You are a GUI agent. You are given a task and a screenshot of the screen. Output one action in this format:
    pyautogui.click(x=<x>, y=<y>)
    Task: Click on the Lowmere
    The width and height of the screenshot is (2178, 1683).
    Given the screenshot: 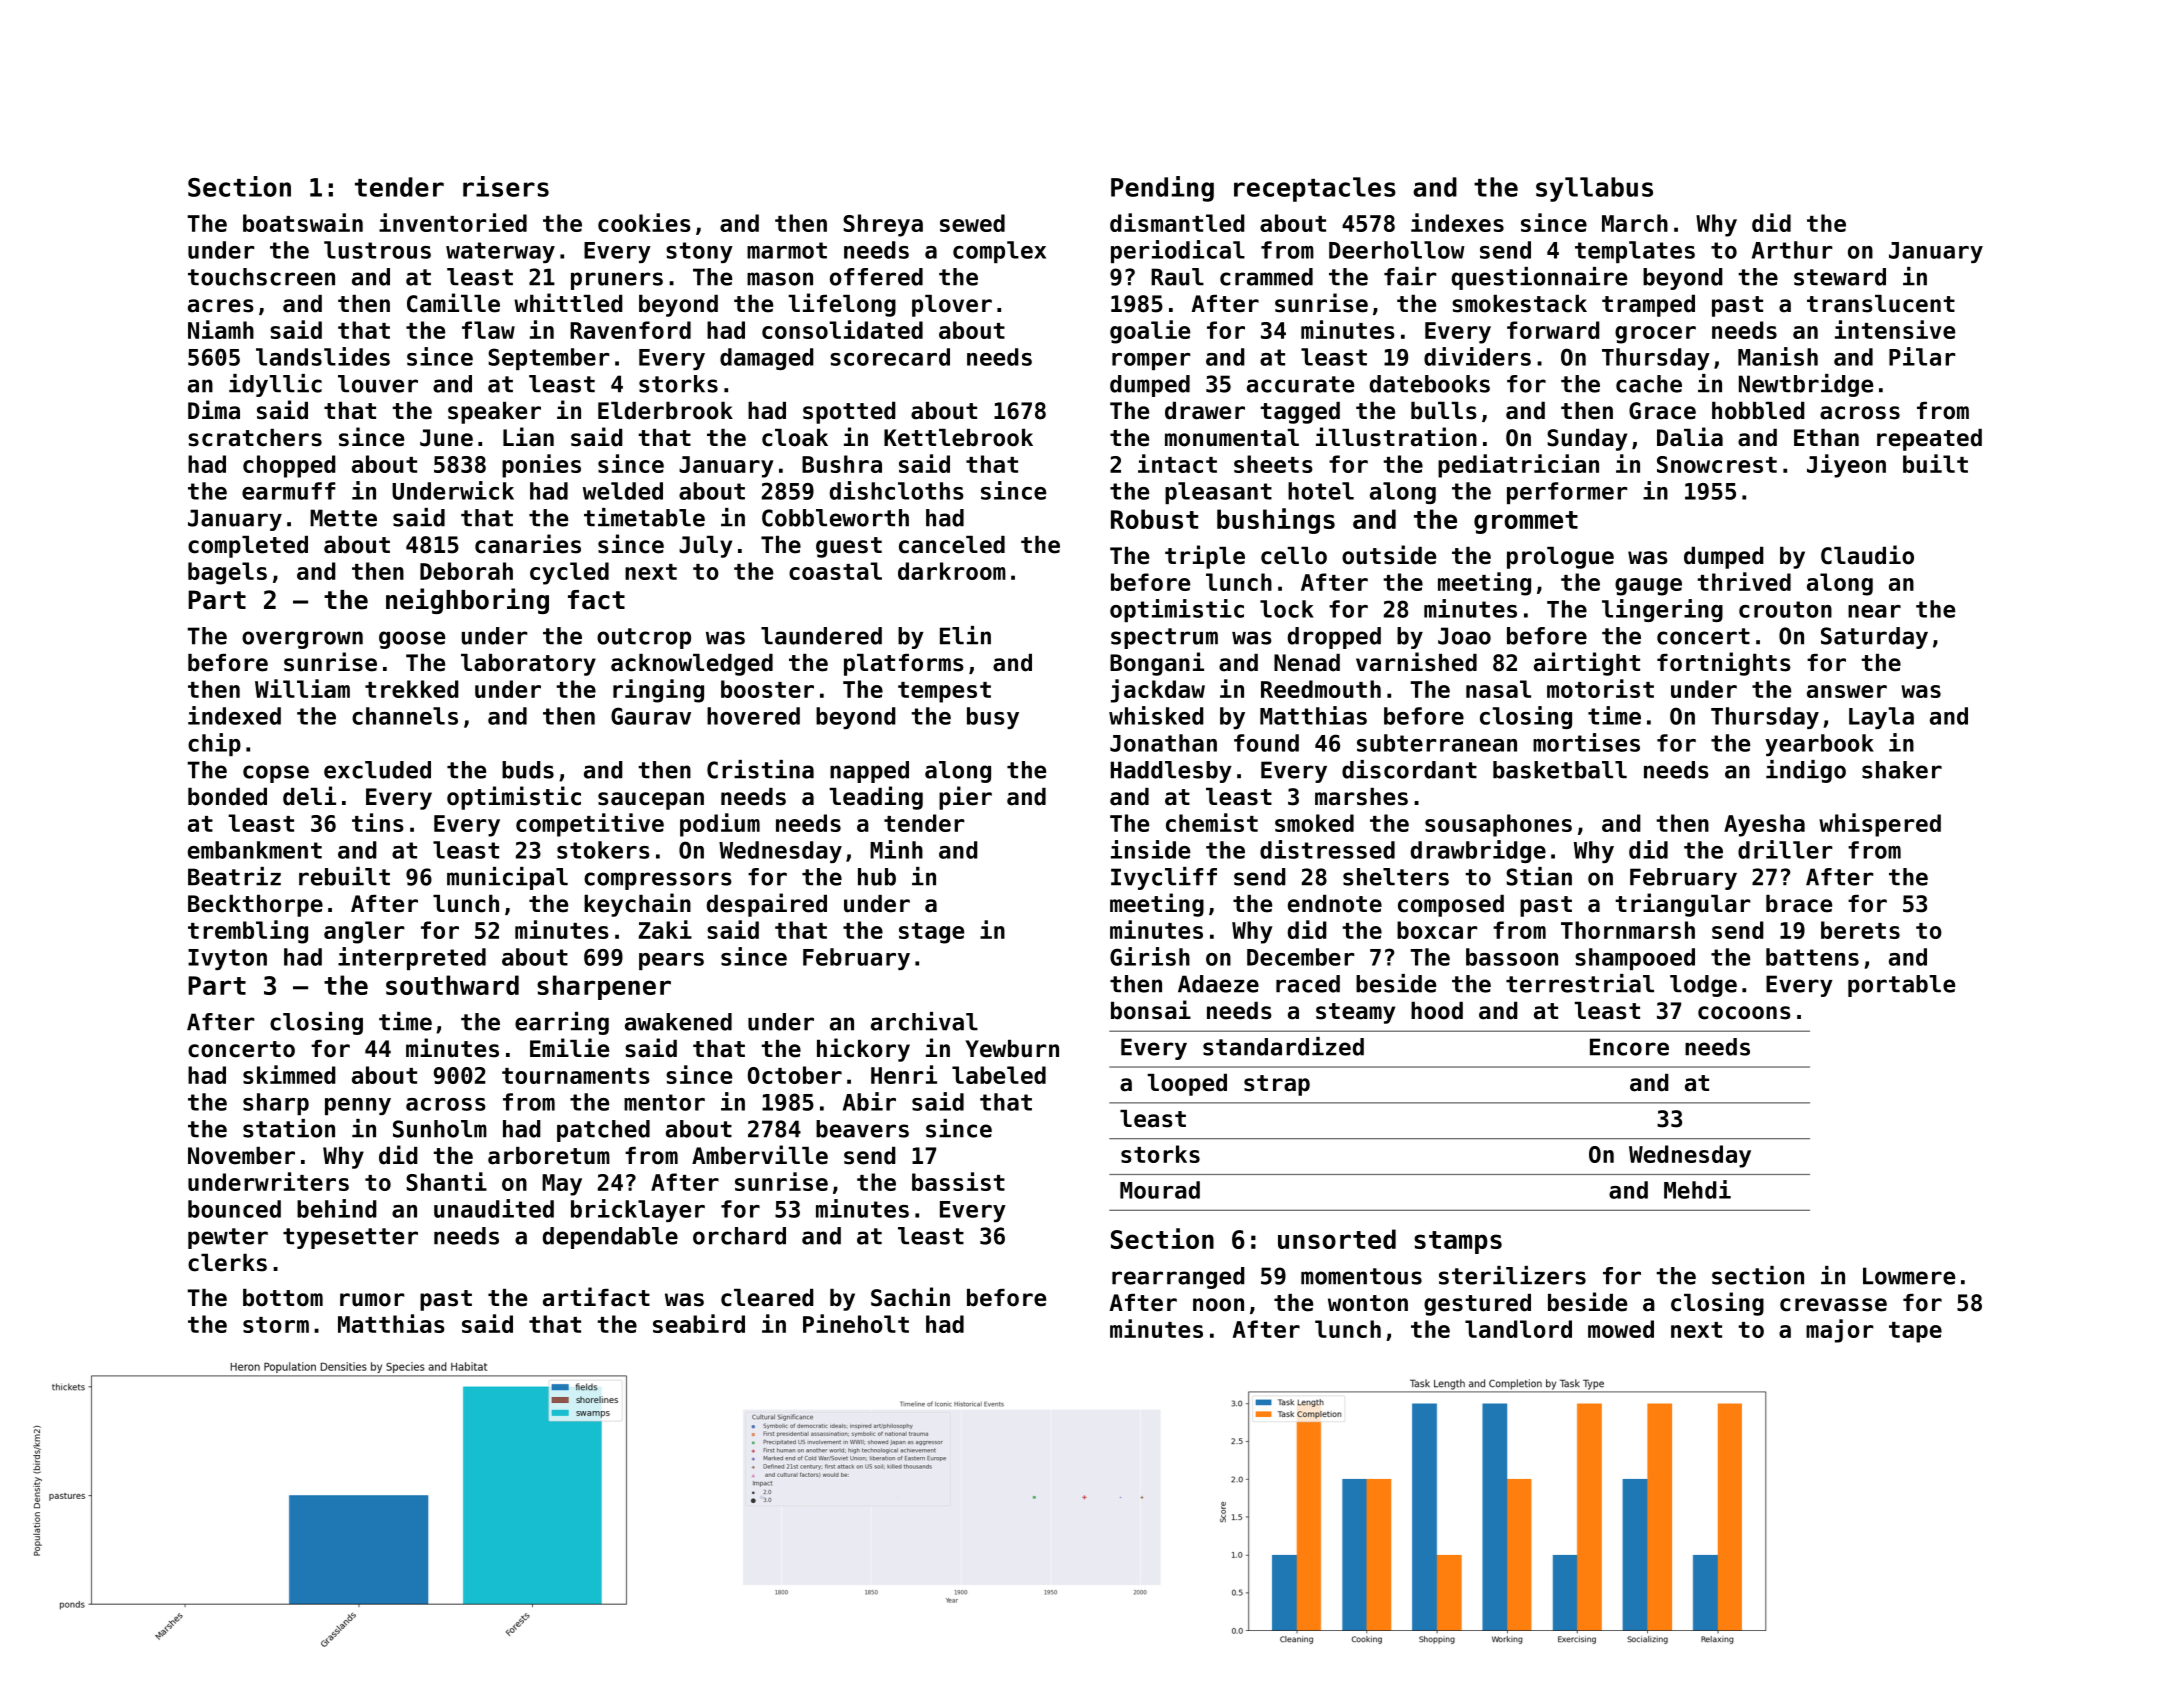 What is the action you would take?
    pyautogui.click(x=1909, y=1276)
